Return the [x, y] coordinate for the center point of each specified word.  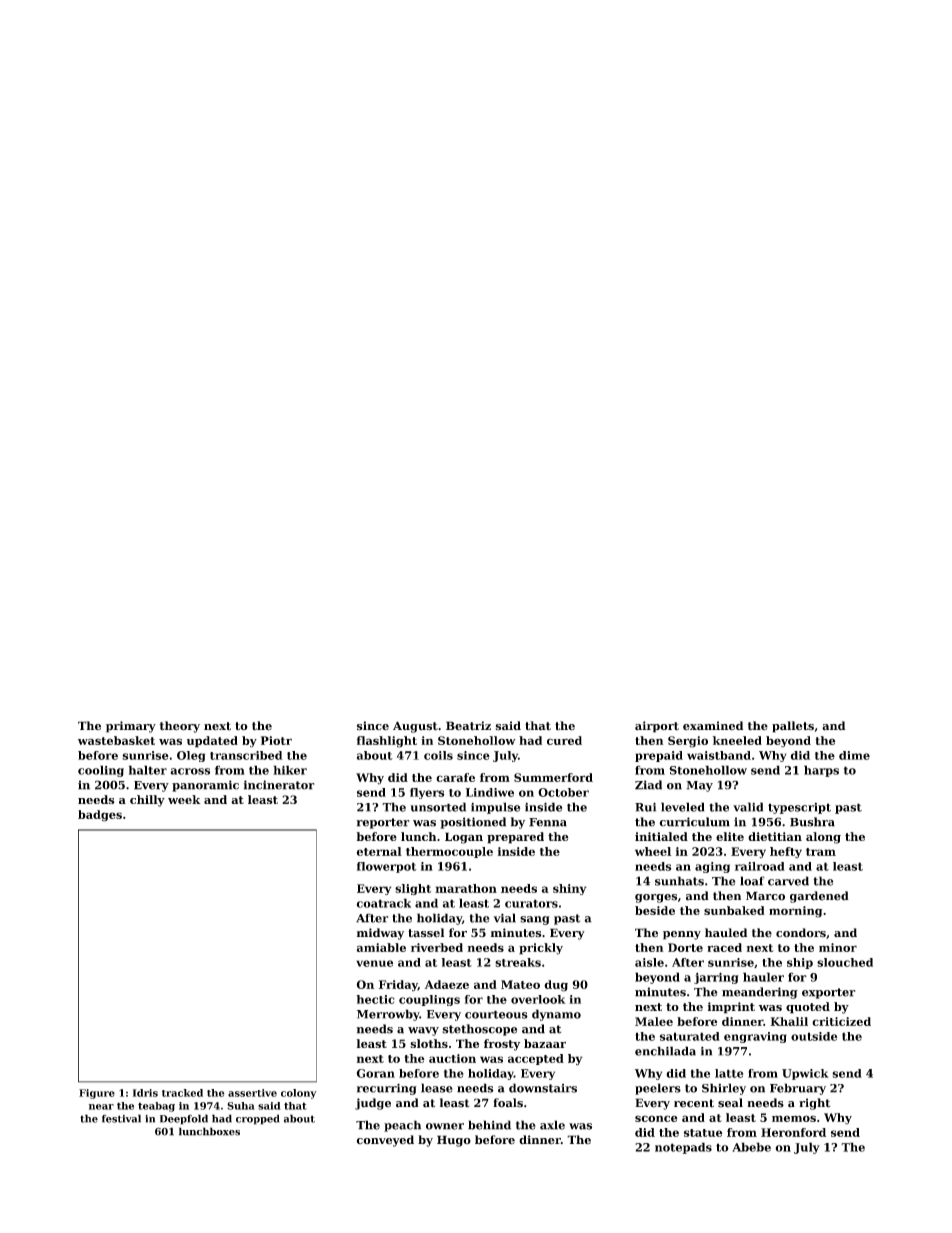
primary [131, 727]
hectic [376, 999]
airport [657, 727]
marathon [466, 888]
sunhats [679, 881]
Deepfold [184, 1119]
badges [100, 816]
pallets [793, 727]
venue [374, 963]
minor [838, 947]
